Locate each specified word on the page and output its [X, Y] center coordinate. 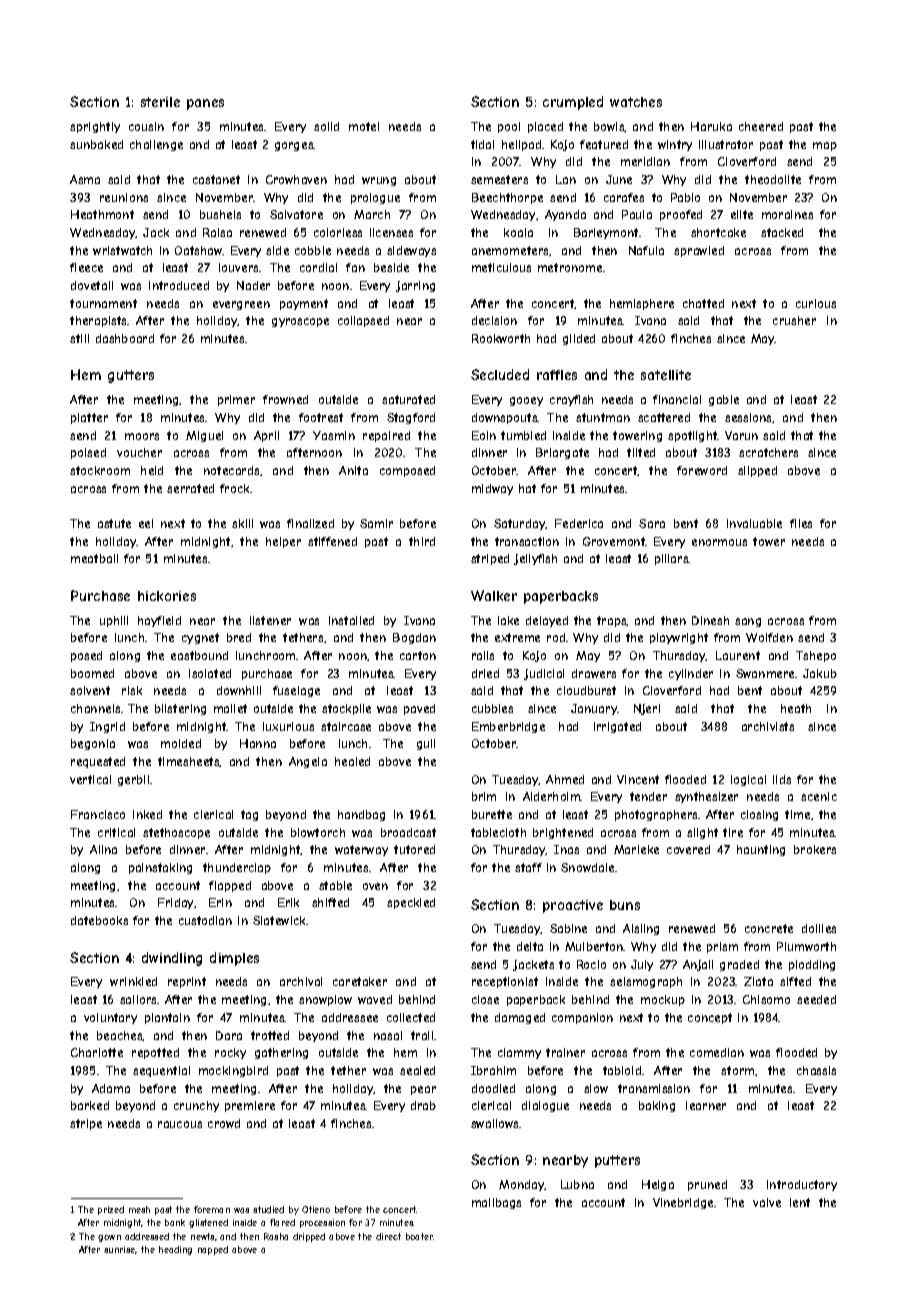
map [825, 146]
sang [748, 622]
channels [95, 708]
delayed [547, 621]
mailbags [496, 1203]
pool [509, 127]
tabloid [622, 1070]
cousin [146, 126]
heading [175, 1250]
